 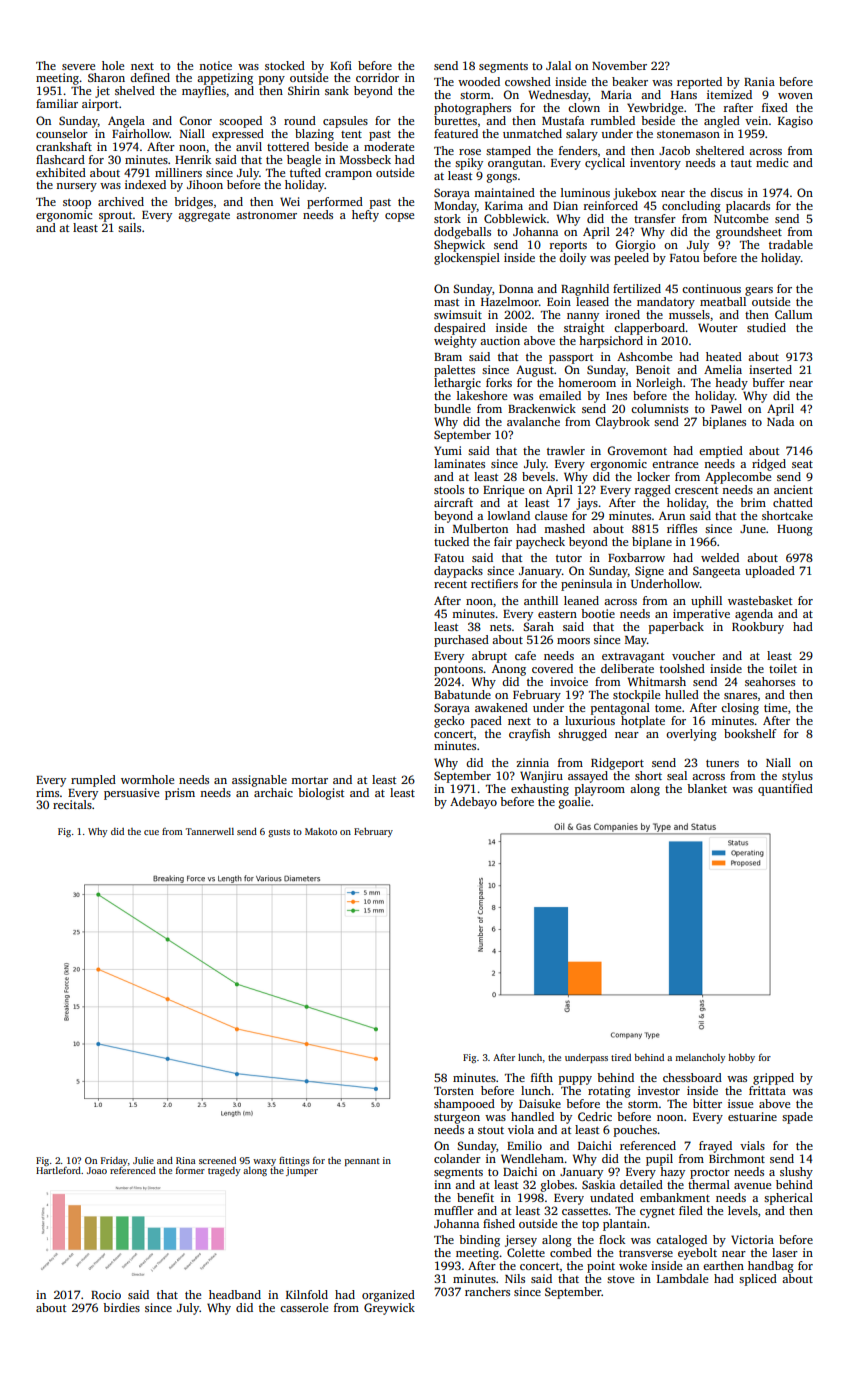 What do you see at coordinates (235, 1294) in the image?
I see `headband` at bounding box center [235, 1294].
